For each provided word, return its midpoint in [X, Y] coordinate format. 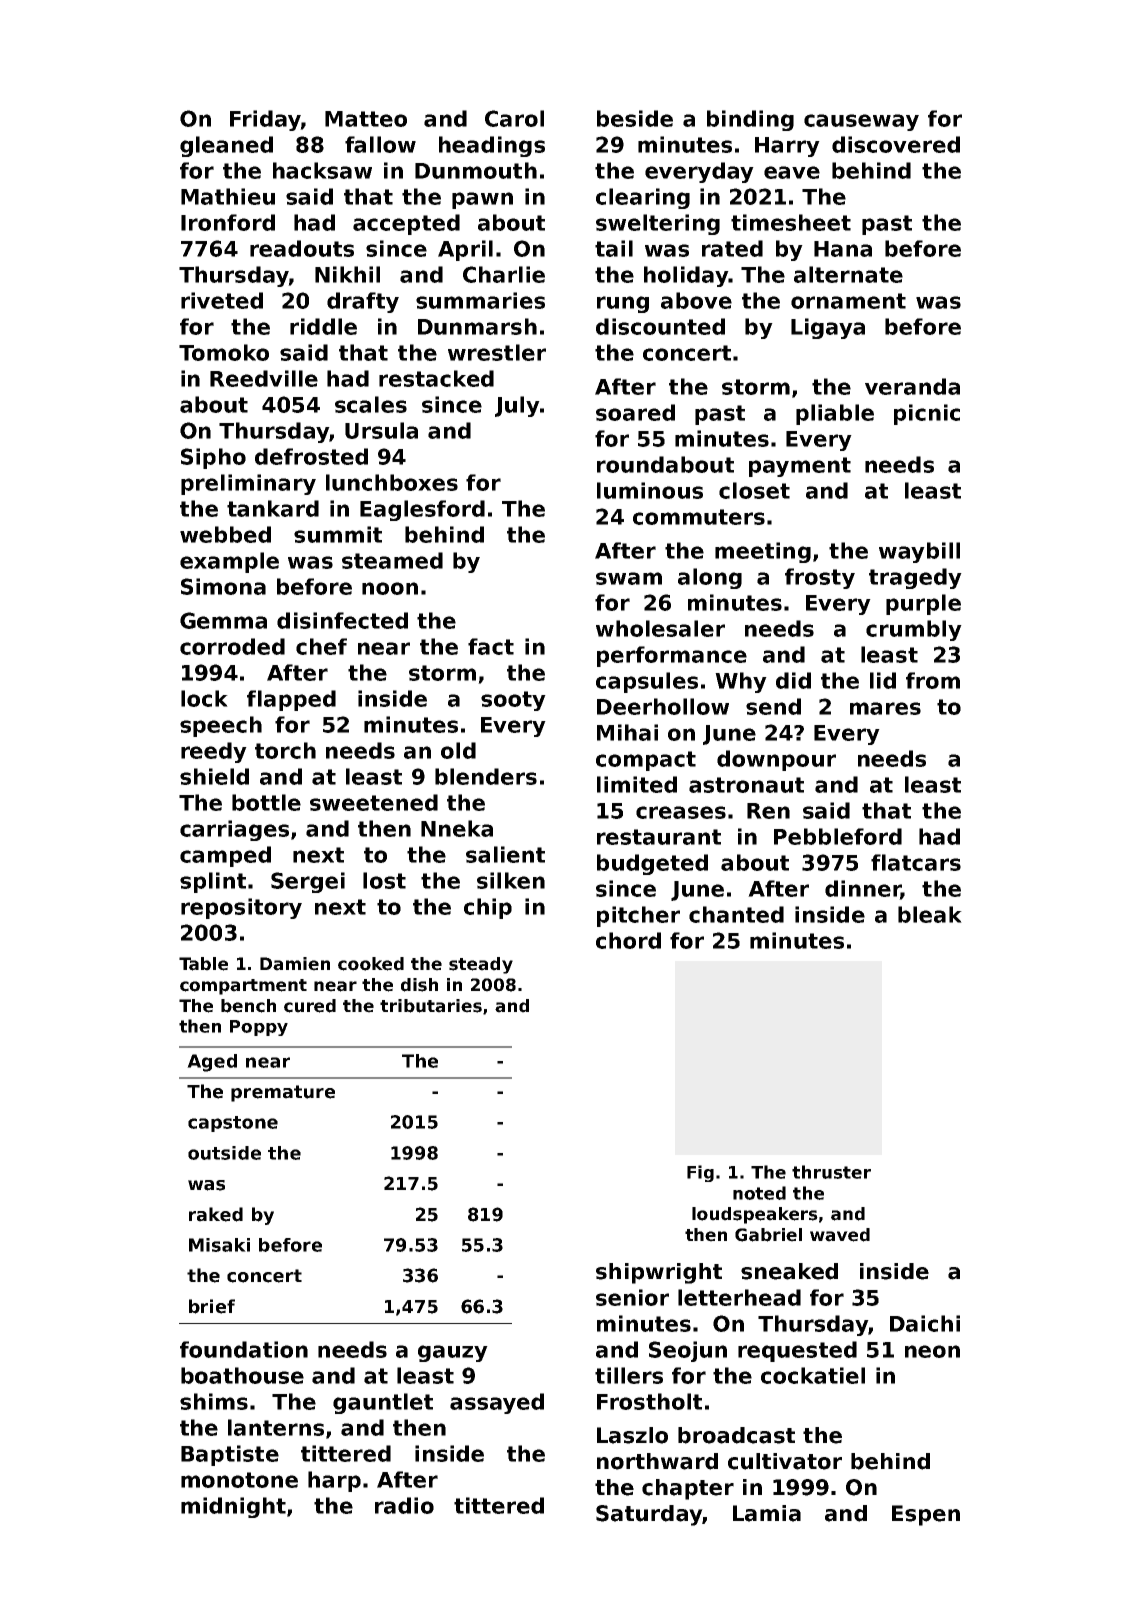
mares [885, 708]
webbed [225, 534]
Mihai [627, 732]
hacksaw [322, 170]
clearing [643, 198]
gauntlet [383, 1403]
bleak [930, 914]
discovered [896, 144]
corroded [232, 646]
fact [491, 646]
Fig [700, 1173]
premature [283, 1093]
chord [628, 940]
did [793, 680]
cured [310, 1006]
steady [481, 965]
